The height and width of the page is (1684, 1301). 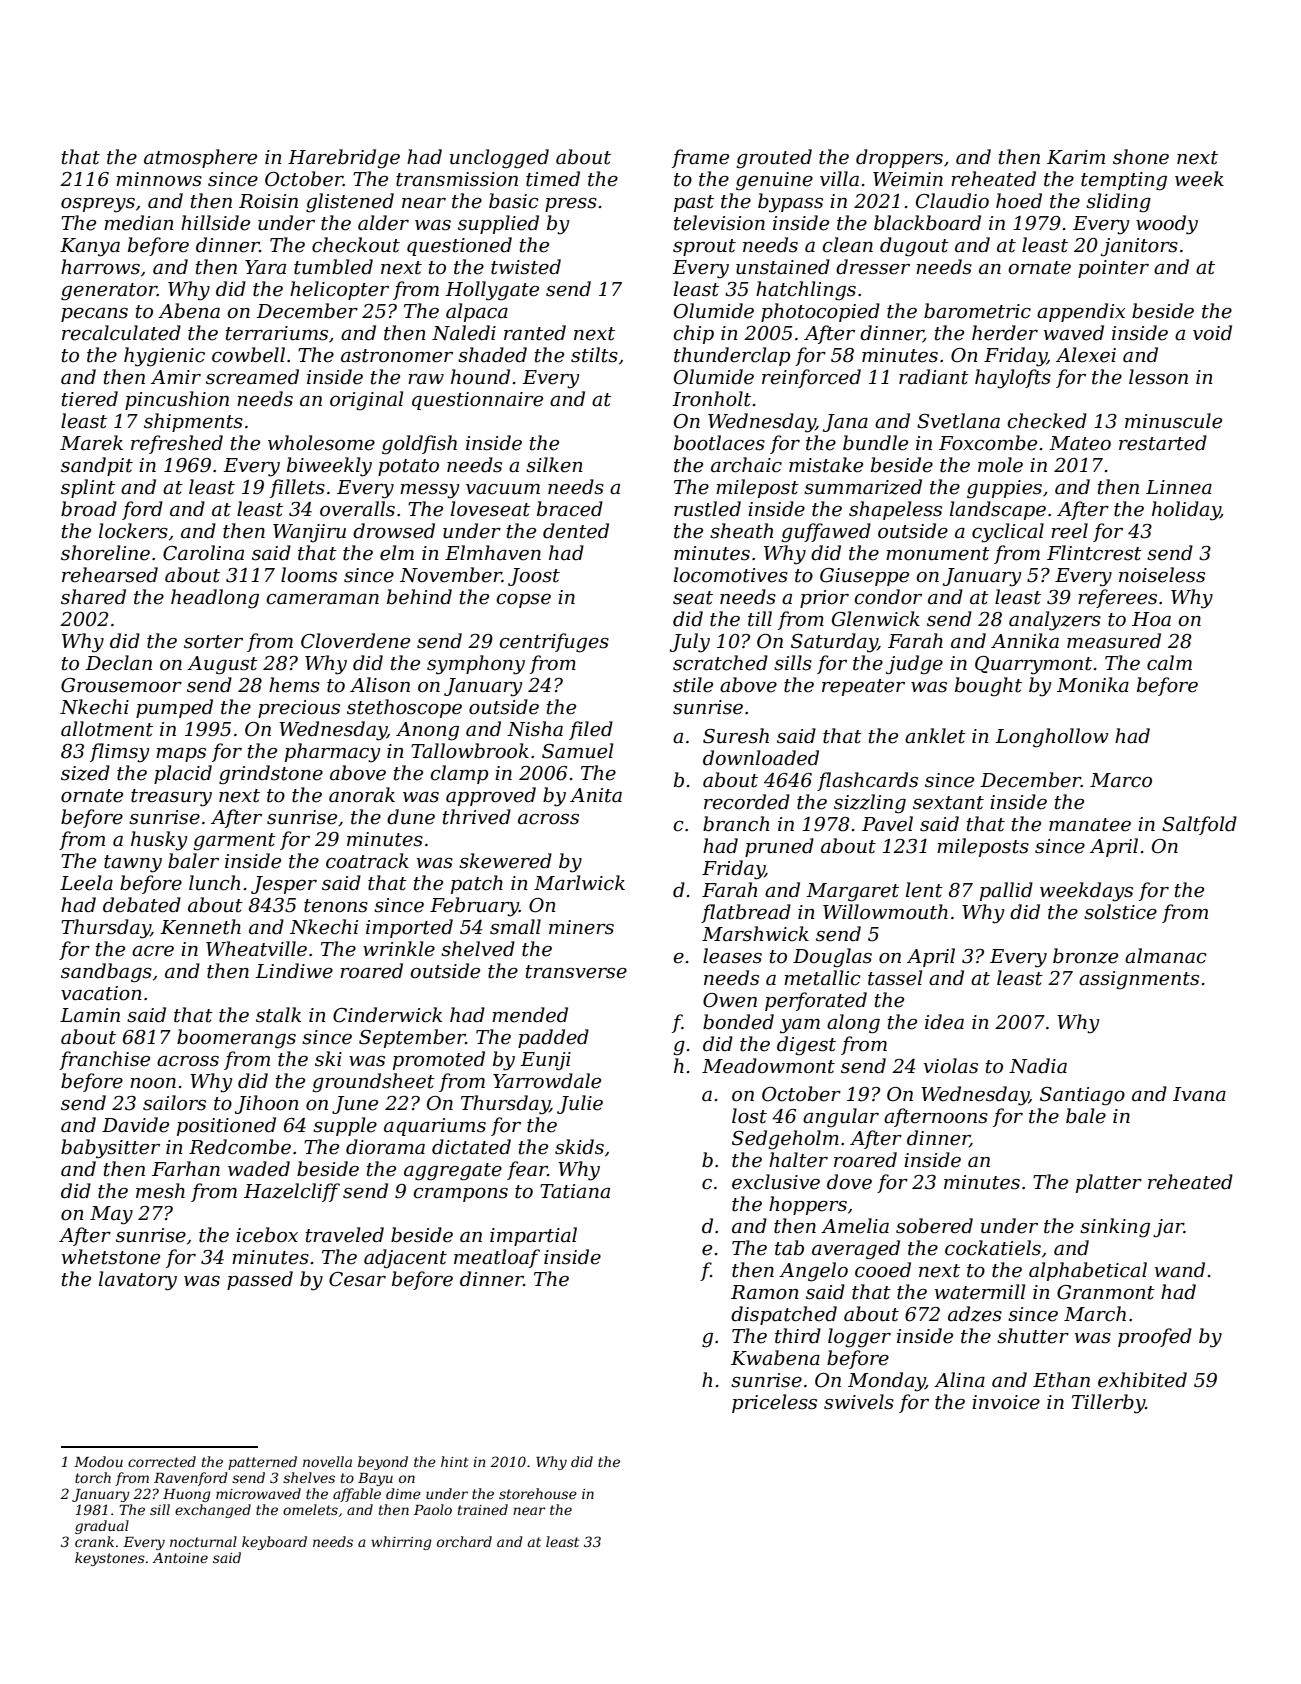 I want to click on generator, so click(x=109, y=292).
